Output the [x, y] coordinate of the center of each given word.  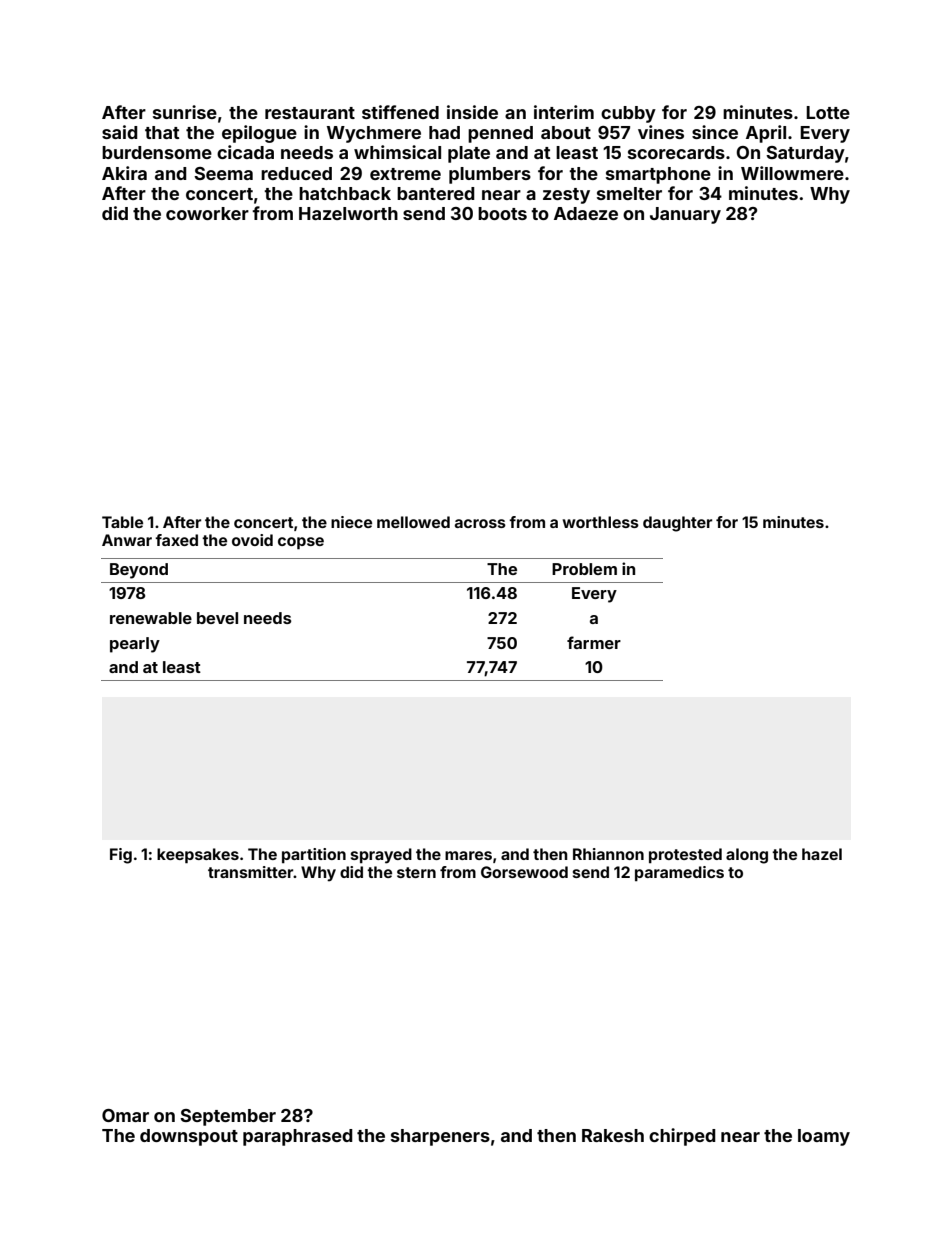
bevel [217, 618]
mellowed [413, 522]
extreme [405, 174]
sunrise [185, 112]
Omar [125, 1115]
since [715, 132]
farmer [594, 642]
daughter [677, 524]
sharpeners [440, 1137]
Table [122, 522]
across [480, 523]
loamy [824, 1137]
